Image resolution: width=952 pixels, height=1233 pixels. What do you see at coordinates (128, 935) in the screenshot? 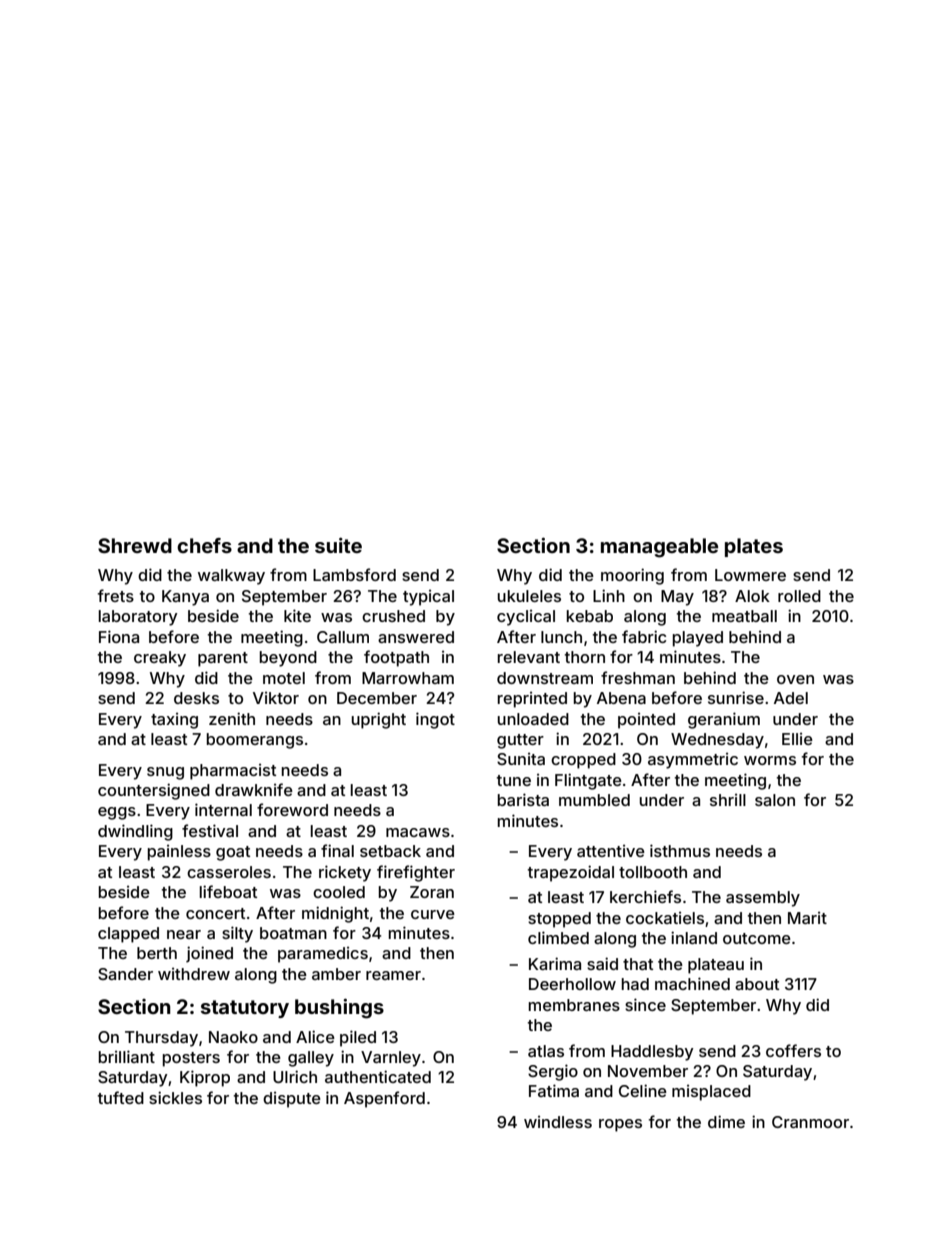
I see `clapped` at bounding box center [128, 935].
